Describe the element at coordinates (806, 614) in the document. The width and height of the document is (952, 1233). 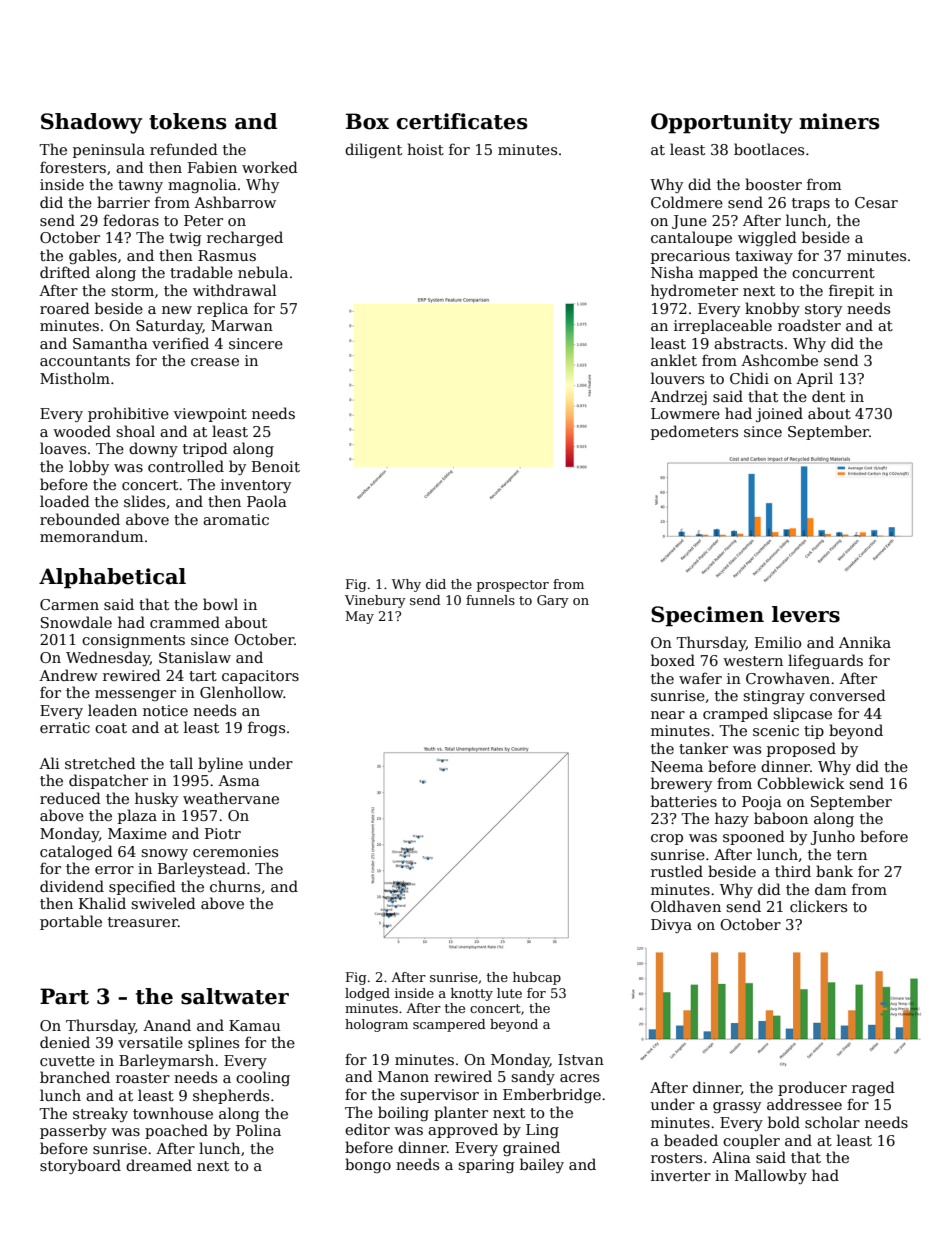
I see `levers` at that location.
